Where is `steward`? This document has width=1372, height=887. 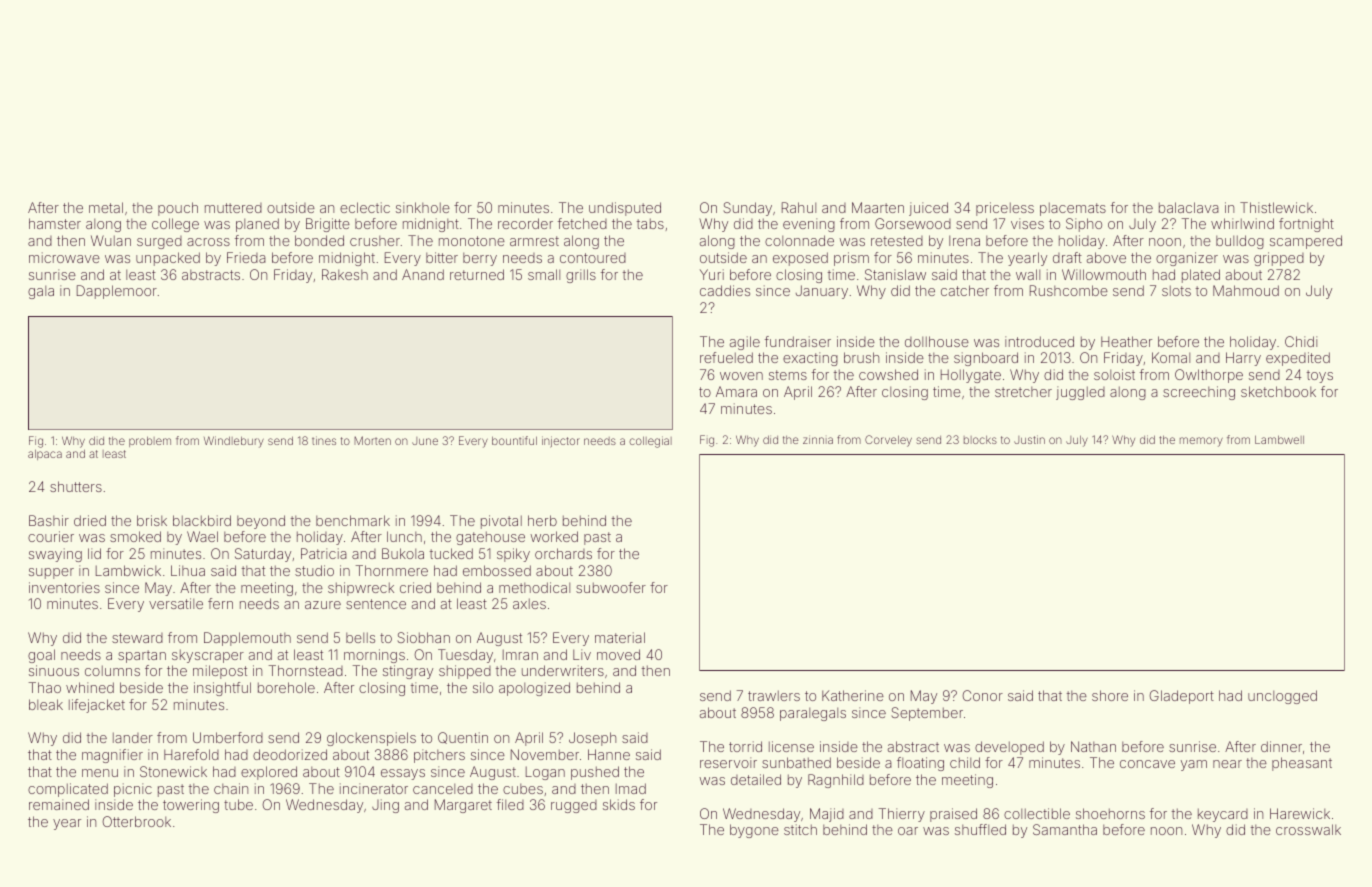
steward is located at coordinates (137, 638).
